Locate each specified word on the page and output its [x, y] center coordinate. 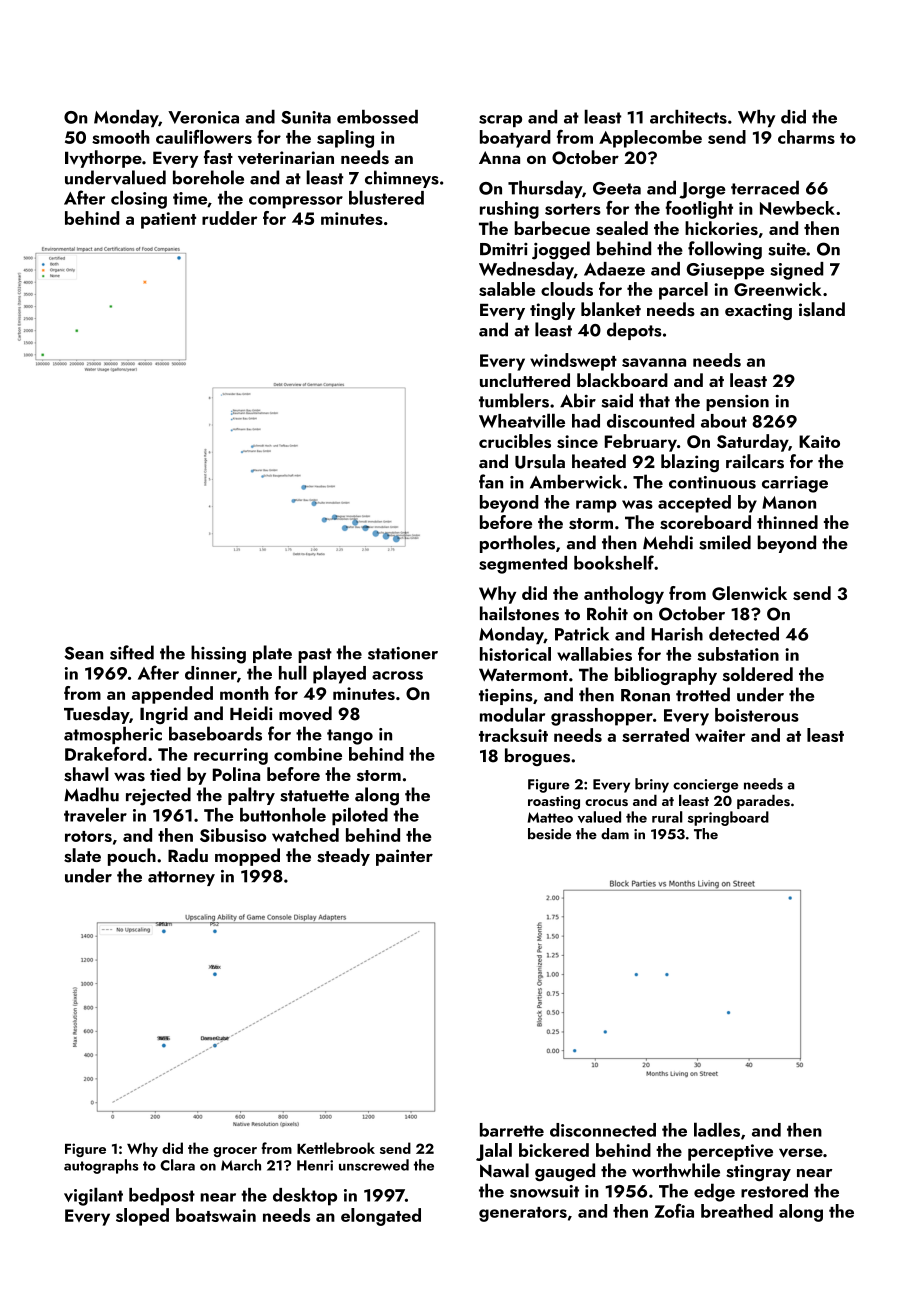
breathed [737, 1211]
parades [763, 802]
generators [523, 1214]
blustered [386, 197]
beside [549, 834]
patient [168, 220]
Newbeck [797, 208]
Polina [236, 774]
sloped [142, 1217]
